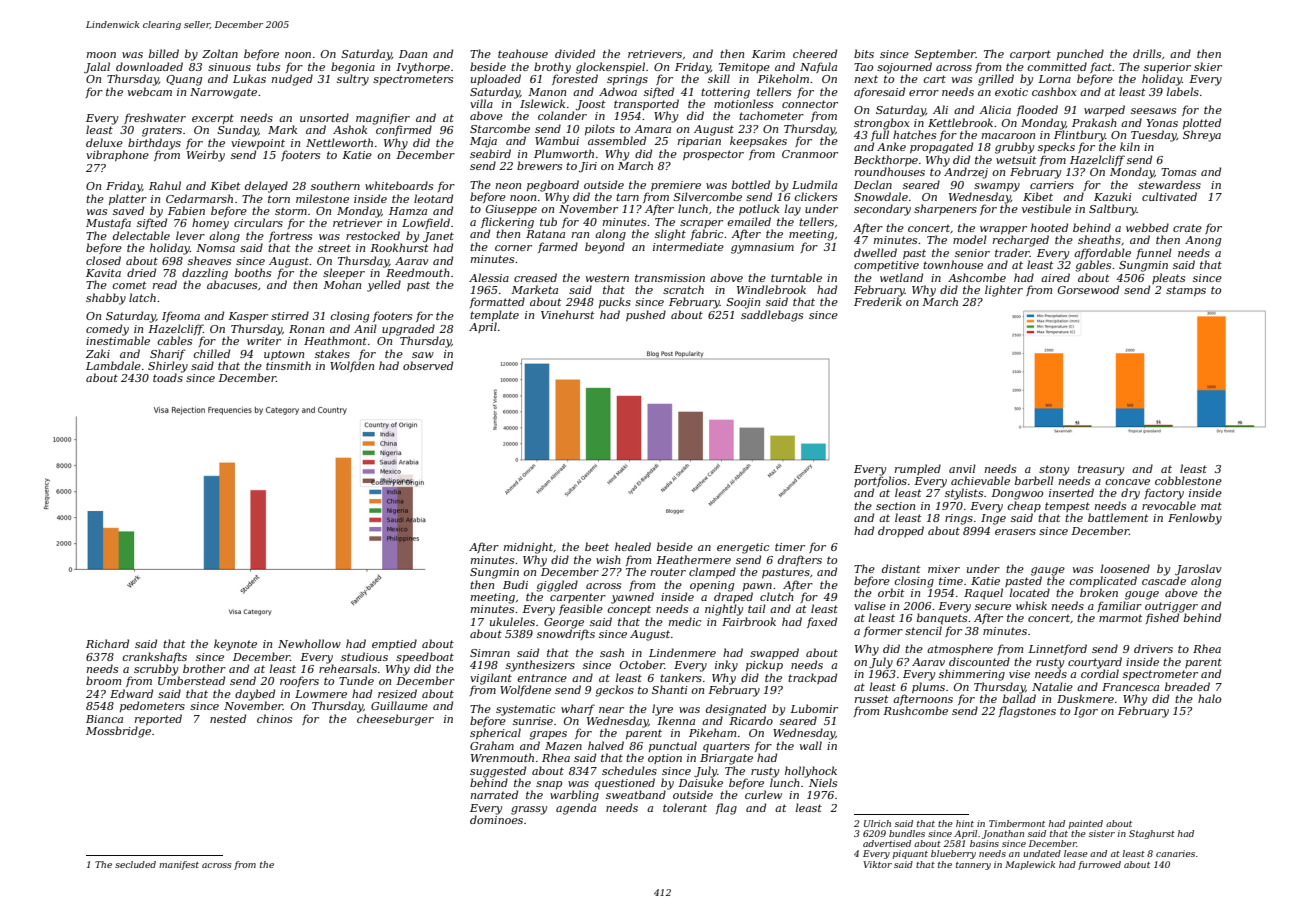 This screenshot has width=1308, height=924. Describe the element at coordinates (1099, 865) in the screenshot. I see `furrowed` at that location.
